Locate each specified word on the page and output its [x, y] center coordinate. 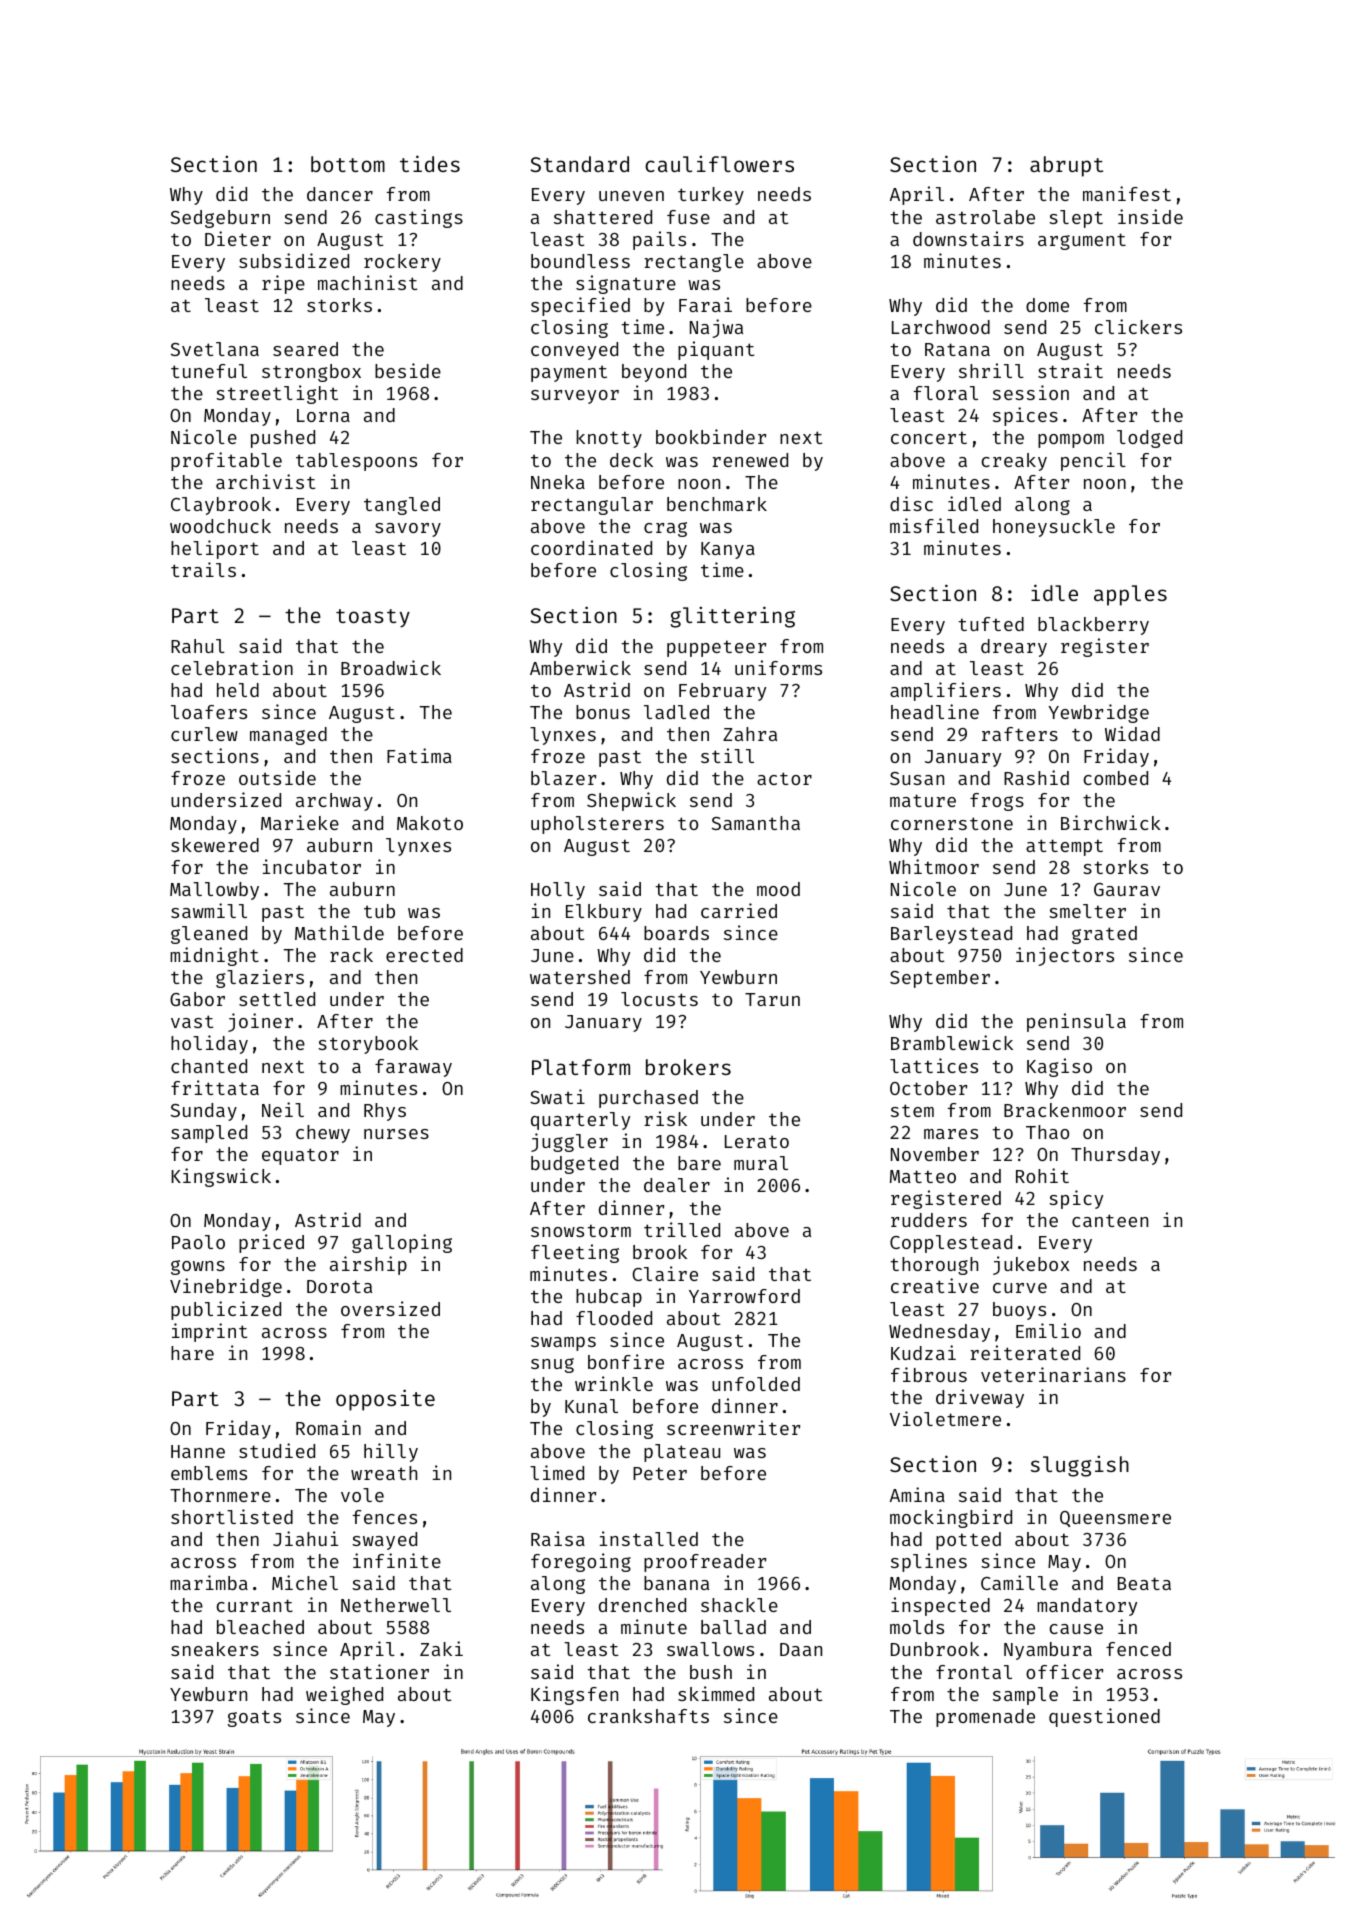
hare [192, 1353]
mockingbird [951, 1518]
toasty [373, 618]
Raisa [558, 1538]
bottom [348, 164]
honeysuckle [1054, 528]
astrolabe [985, 217]
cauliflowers [719, 163]
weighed [344, 1695]
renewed [750, 460]
